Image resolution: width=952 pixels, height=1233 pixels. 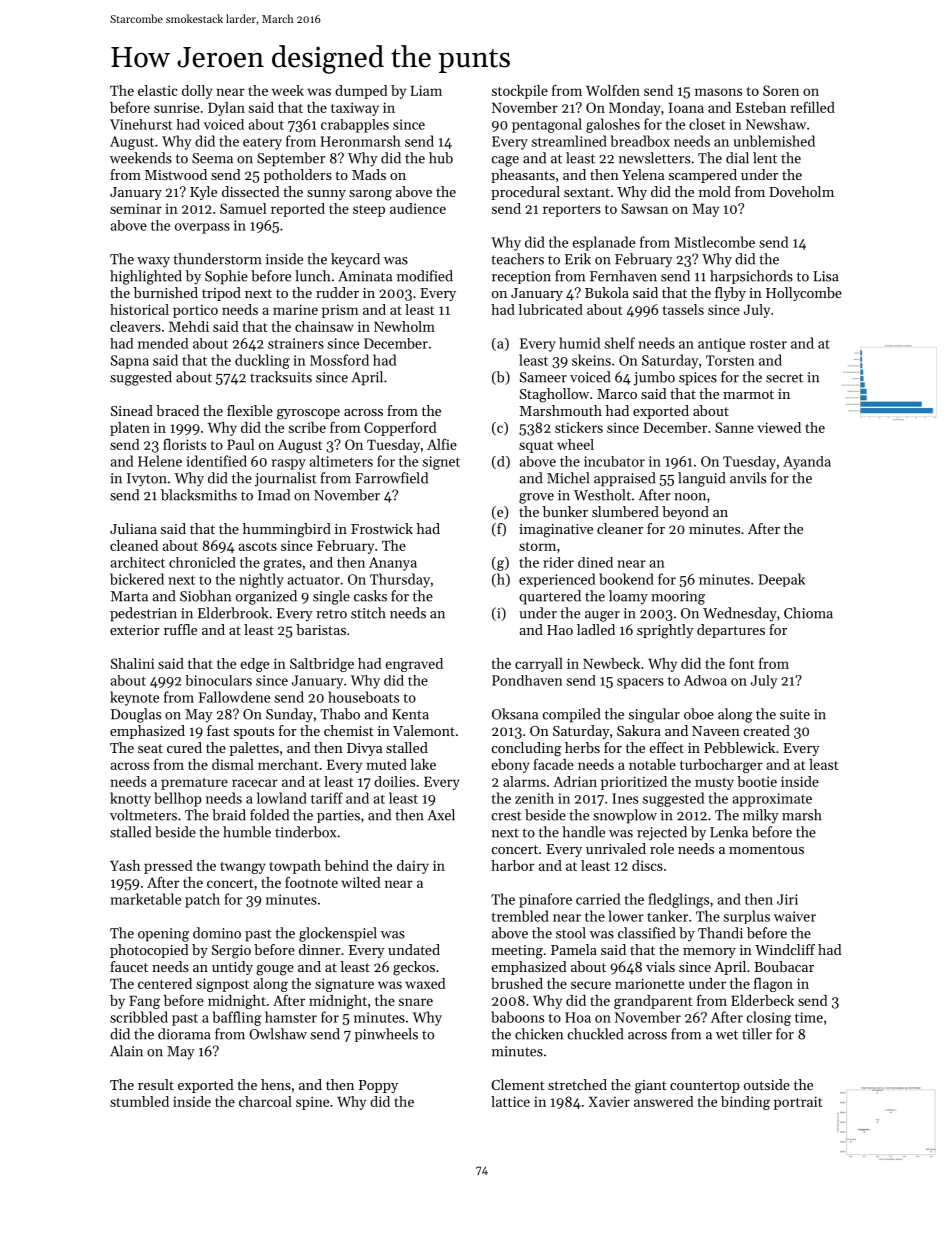 I want to click on bunker, so click(x=565, y=511).
